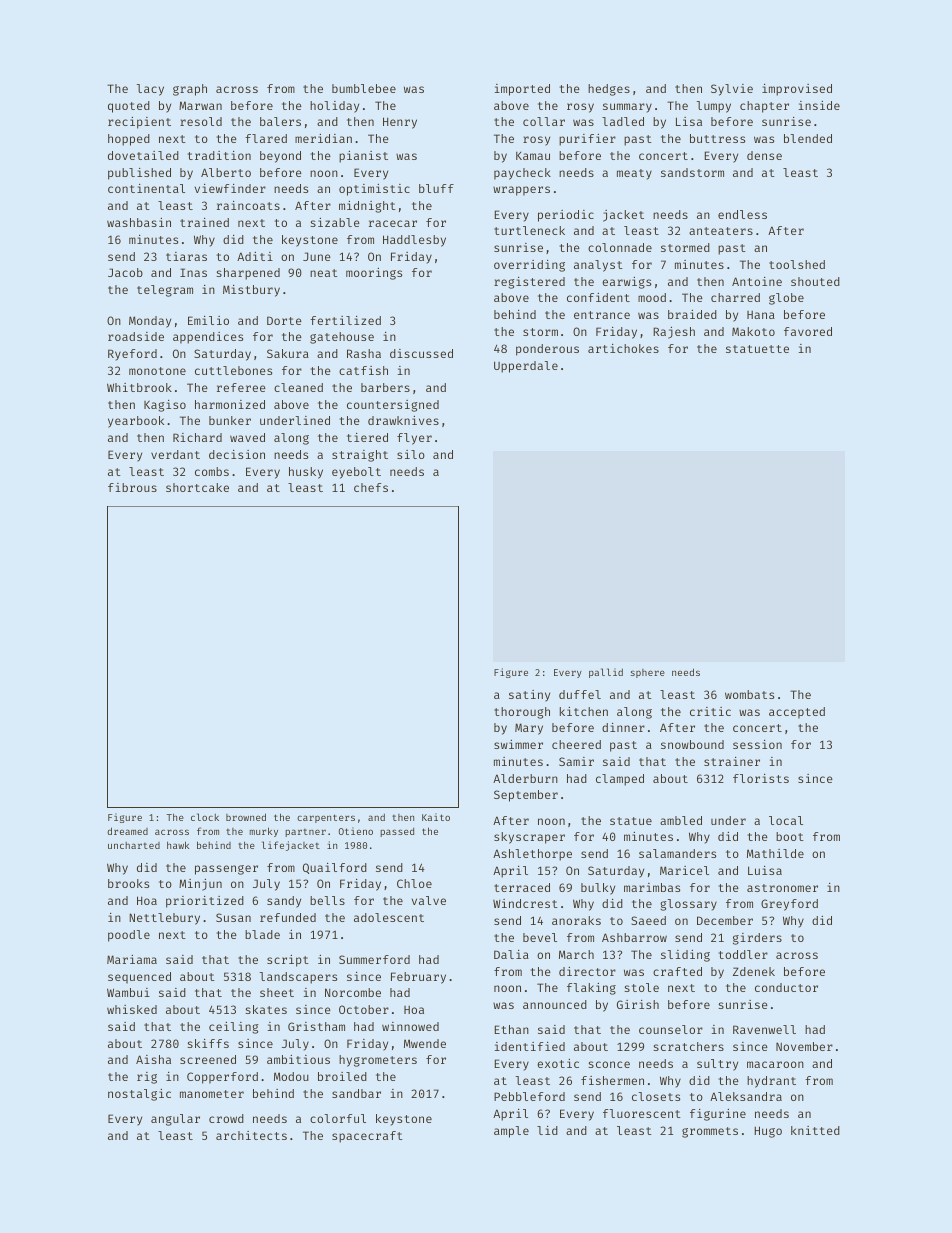 This screenshot has width=952, height=1233. I want to click on angular, so click(175, 1120).
